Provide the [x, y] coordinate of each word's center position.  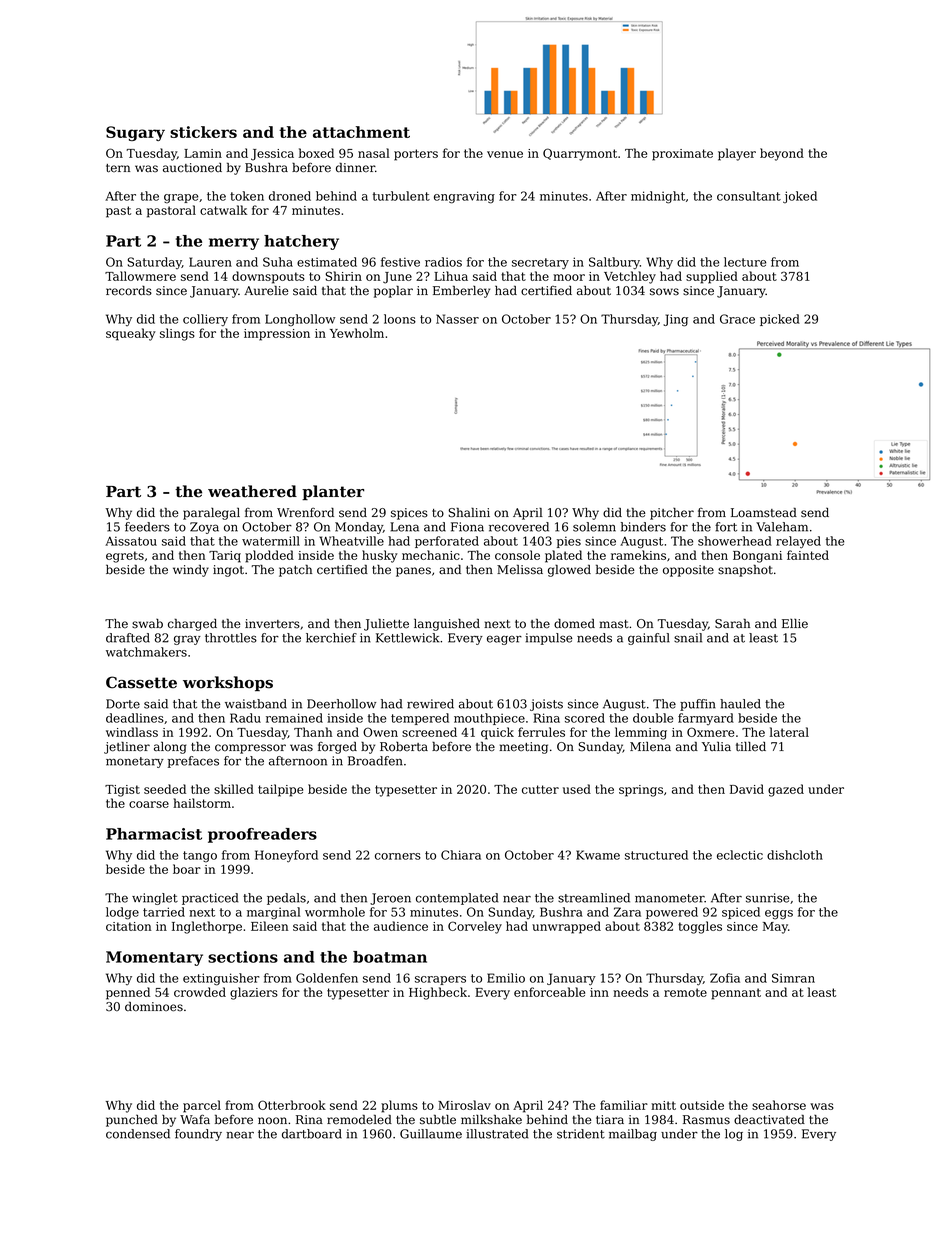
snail [688, 638]
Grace [737, 319]
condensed [138, 1134]
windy [191, 570]
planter [333, 492]
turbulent [401, 196]
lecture [745, 262]
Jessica [272, 155]
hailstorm [202, 803]
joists [546, 705]
